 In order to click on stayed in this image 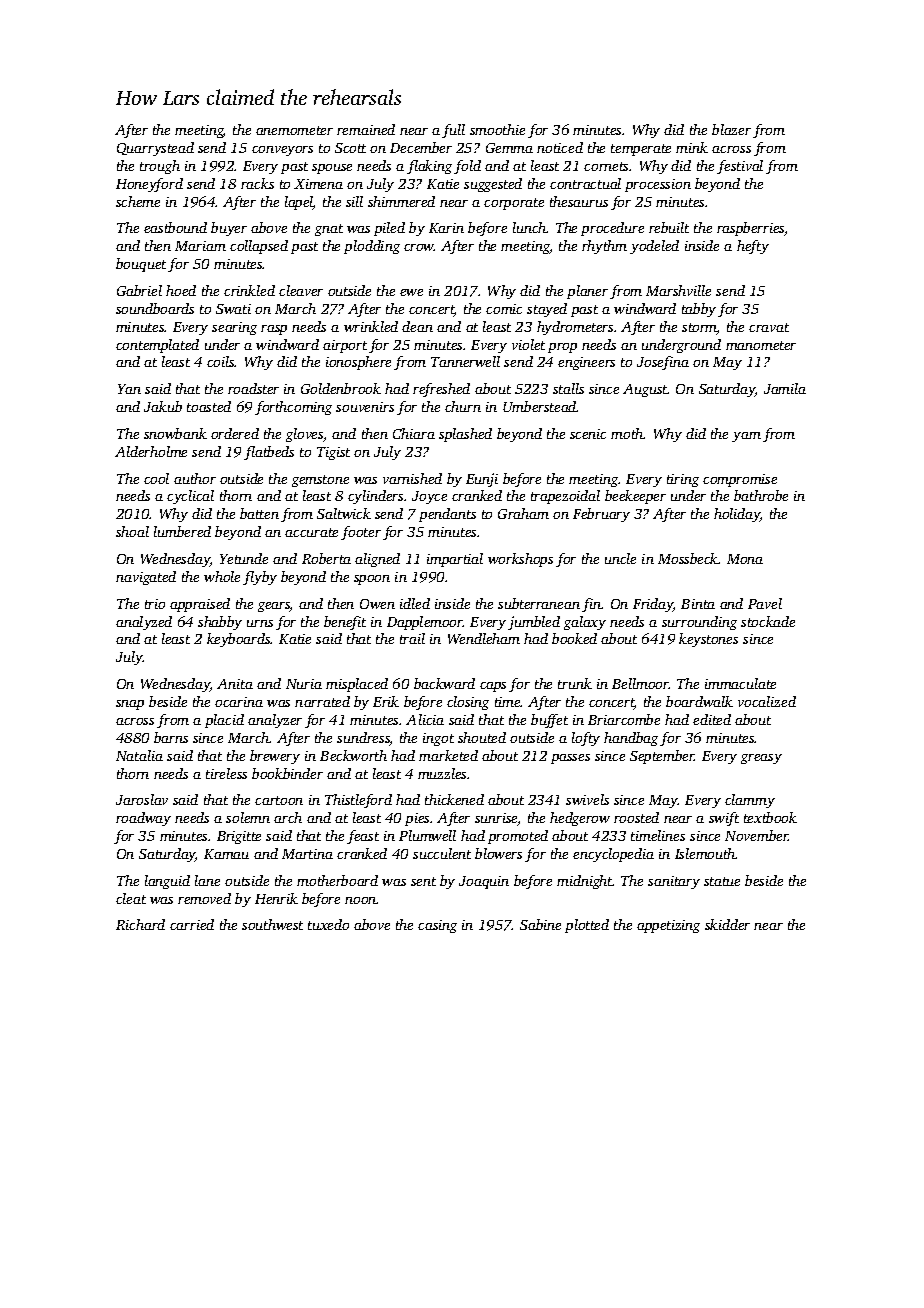, I will do `click(547, 310)`.
